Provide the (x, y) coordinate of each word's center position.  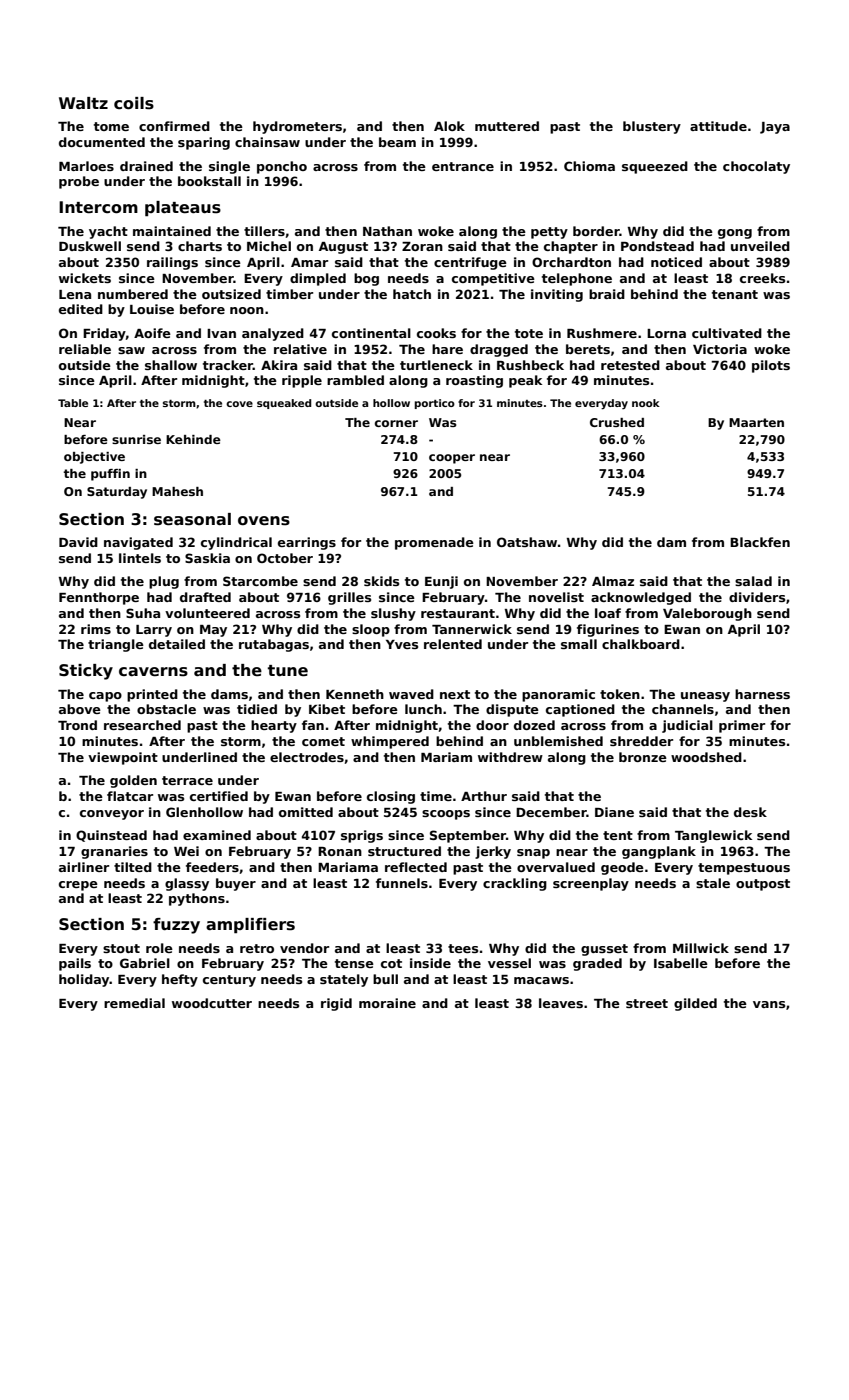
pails (75, 964)
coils (134, 103)
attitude (718, 126)
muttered (507, 126)
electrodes (307, 757)
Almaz (613, 581)
